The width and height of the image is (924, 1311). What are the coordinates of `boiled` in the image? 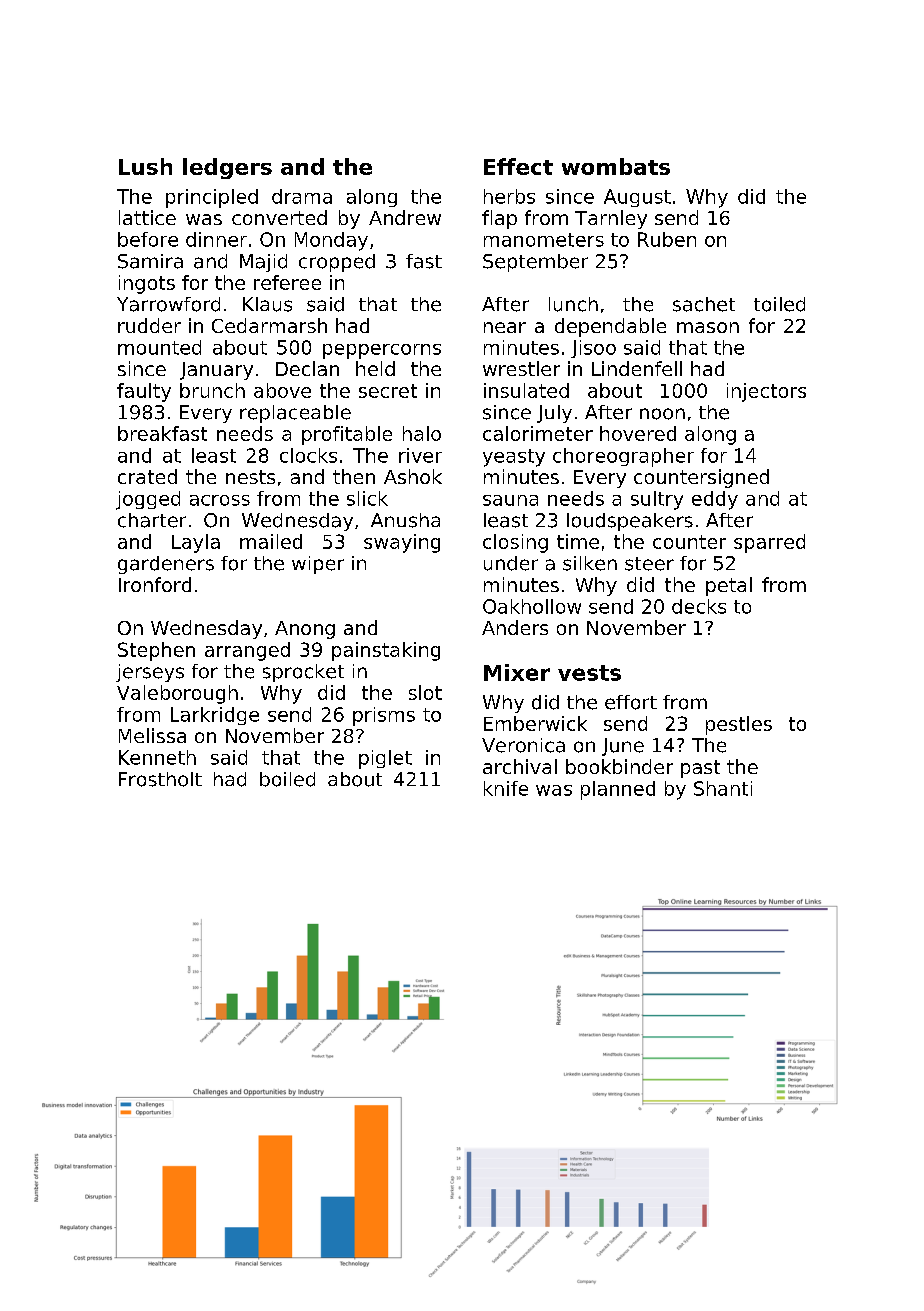 It's located at (287, 779).
